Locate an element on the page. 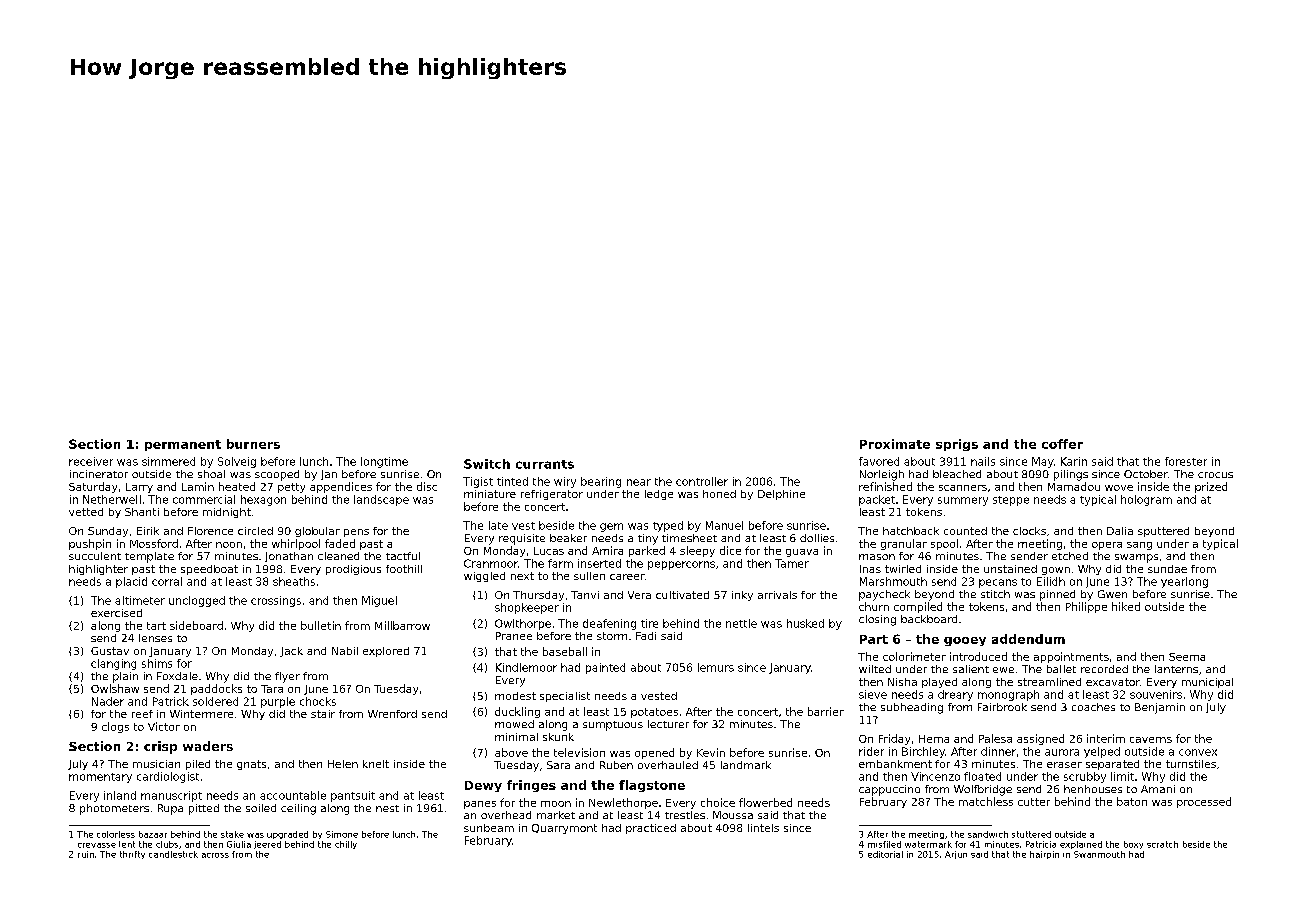 The image size is (1308, 924). colorless is located at coordinates (116, 834).
